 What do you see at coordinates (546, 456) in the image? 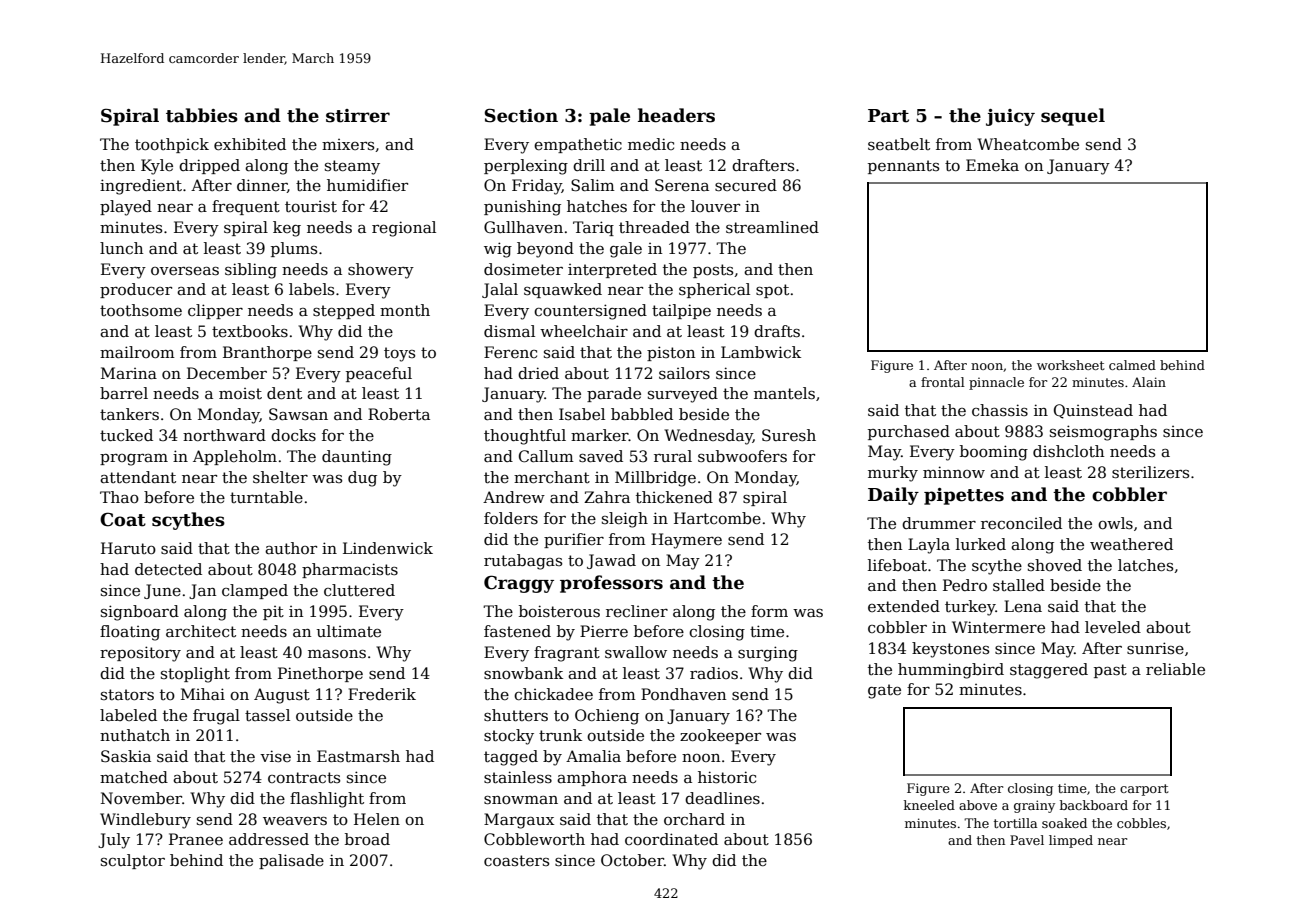
I see `Callum` at bounding box center [546, 456].
